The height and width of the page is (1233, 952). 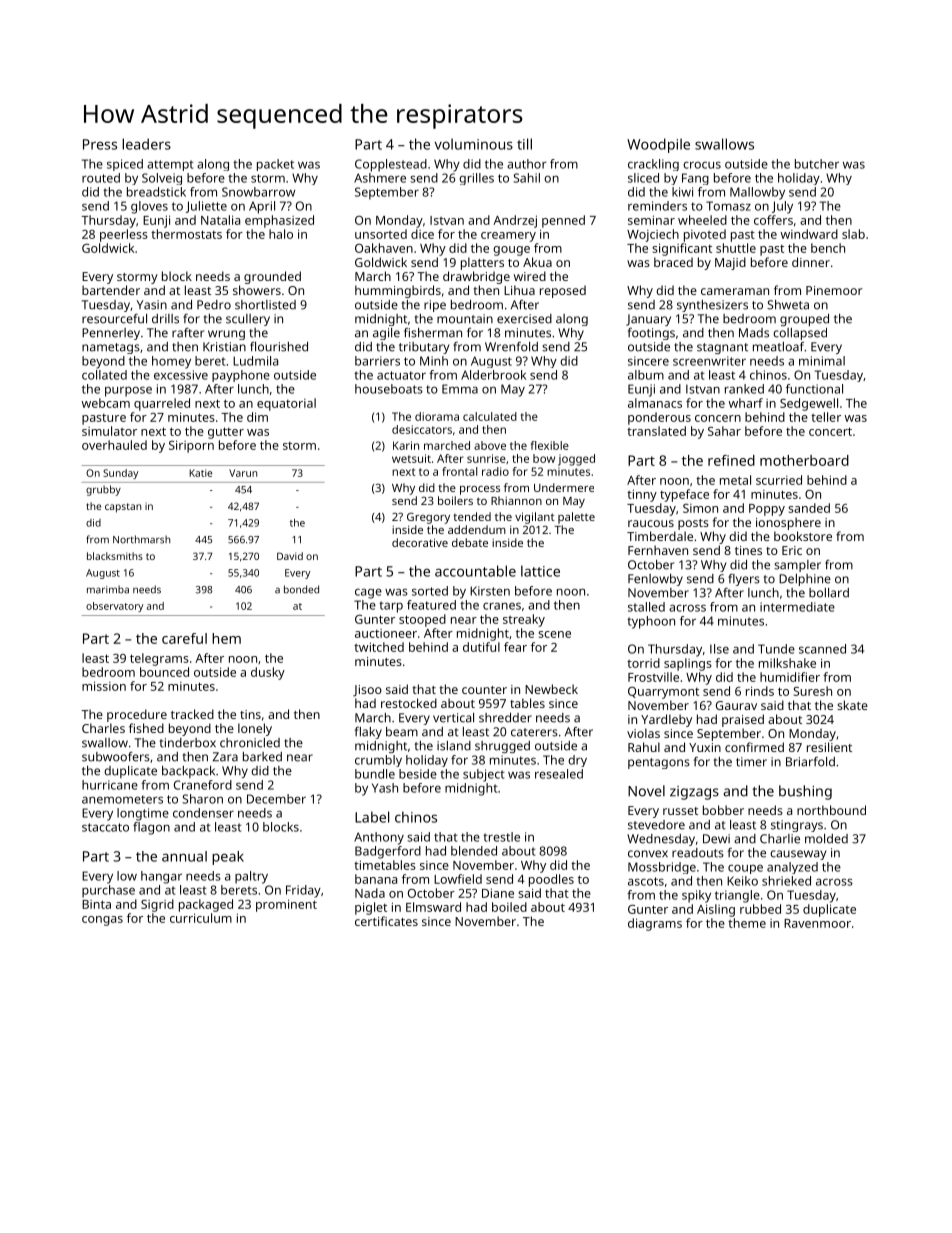 I want to click on Copplestead, so click(x=391, y=165).
